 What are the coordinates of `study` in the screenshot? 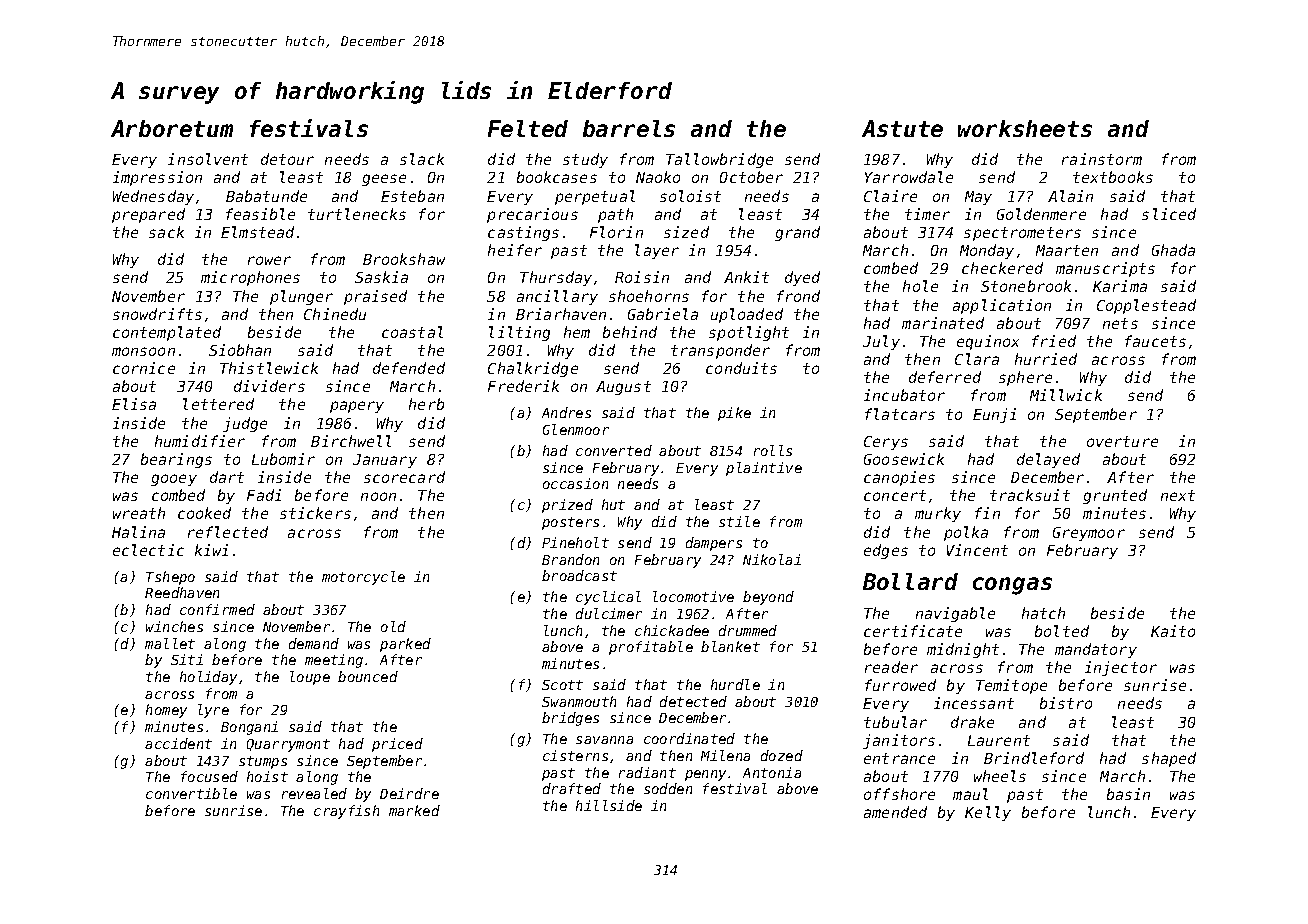 It's located at (585, 160).
